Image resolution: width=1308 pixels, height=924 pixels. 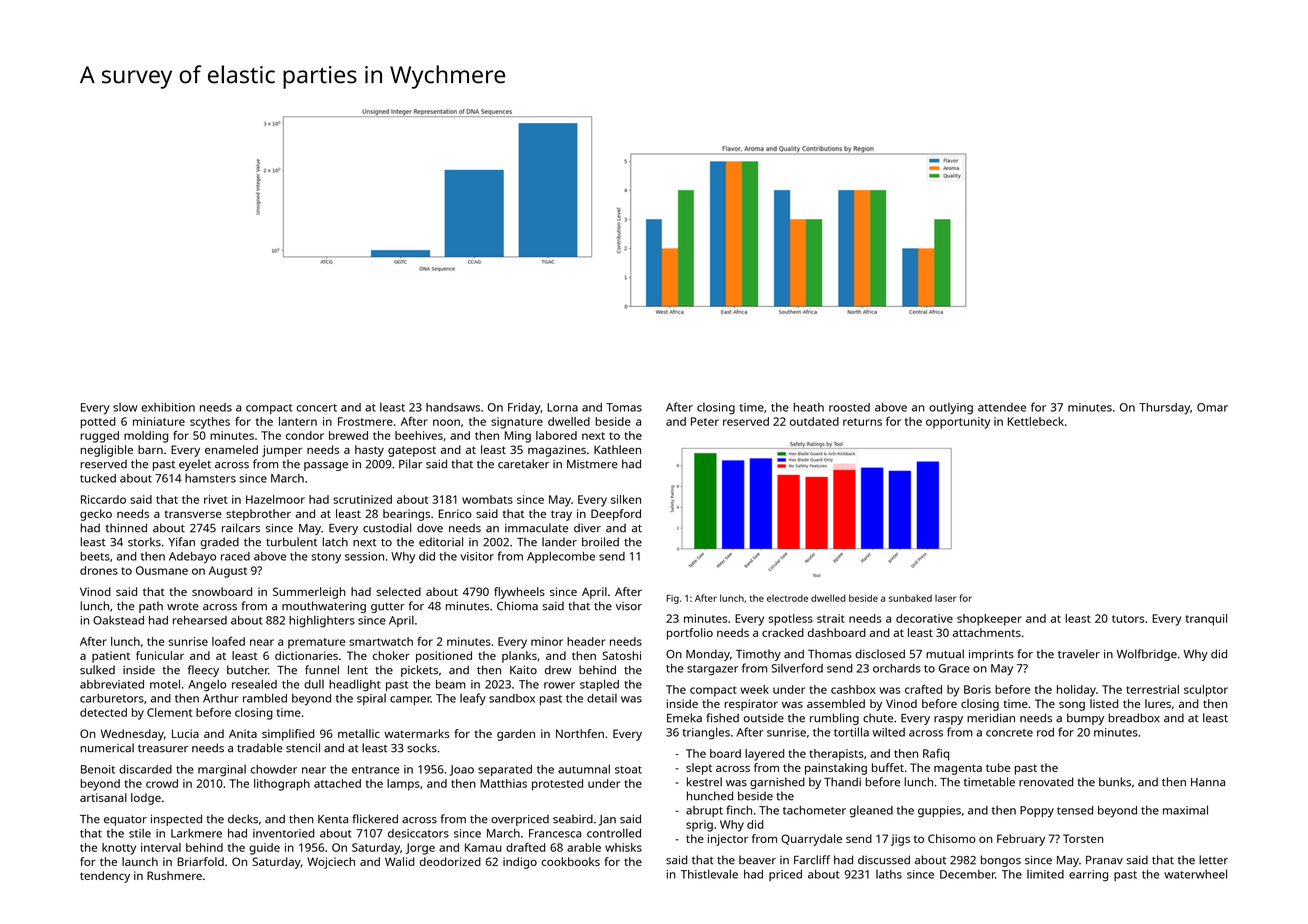 What do you see at coordinates (284, 833) in the image?
I see `inventoried` at bounding box center [284, 833].
